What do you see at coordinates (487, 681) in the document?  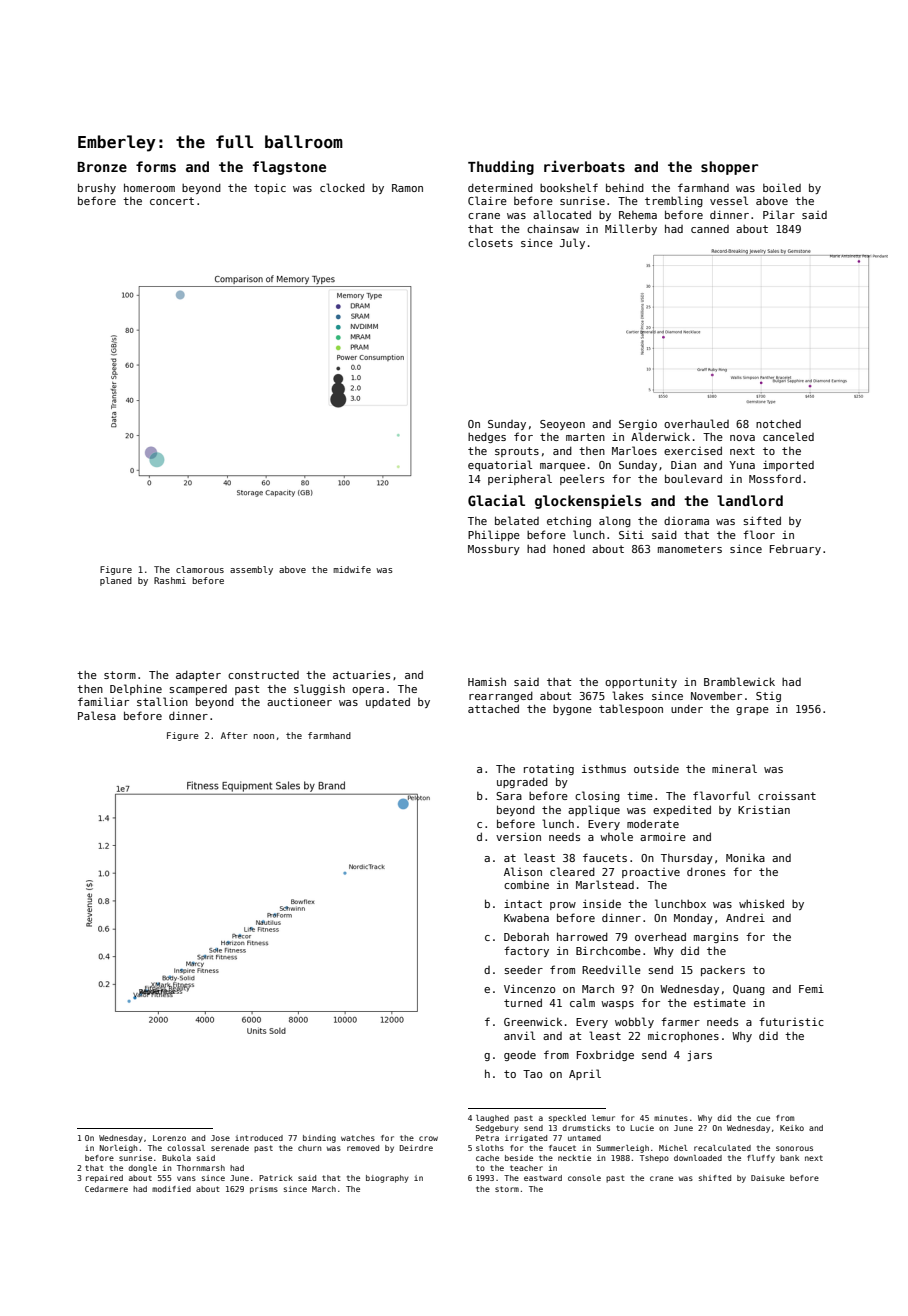 I see `Hamish` at bounding box center [487, 681].
